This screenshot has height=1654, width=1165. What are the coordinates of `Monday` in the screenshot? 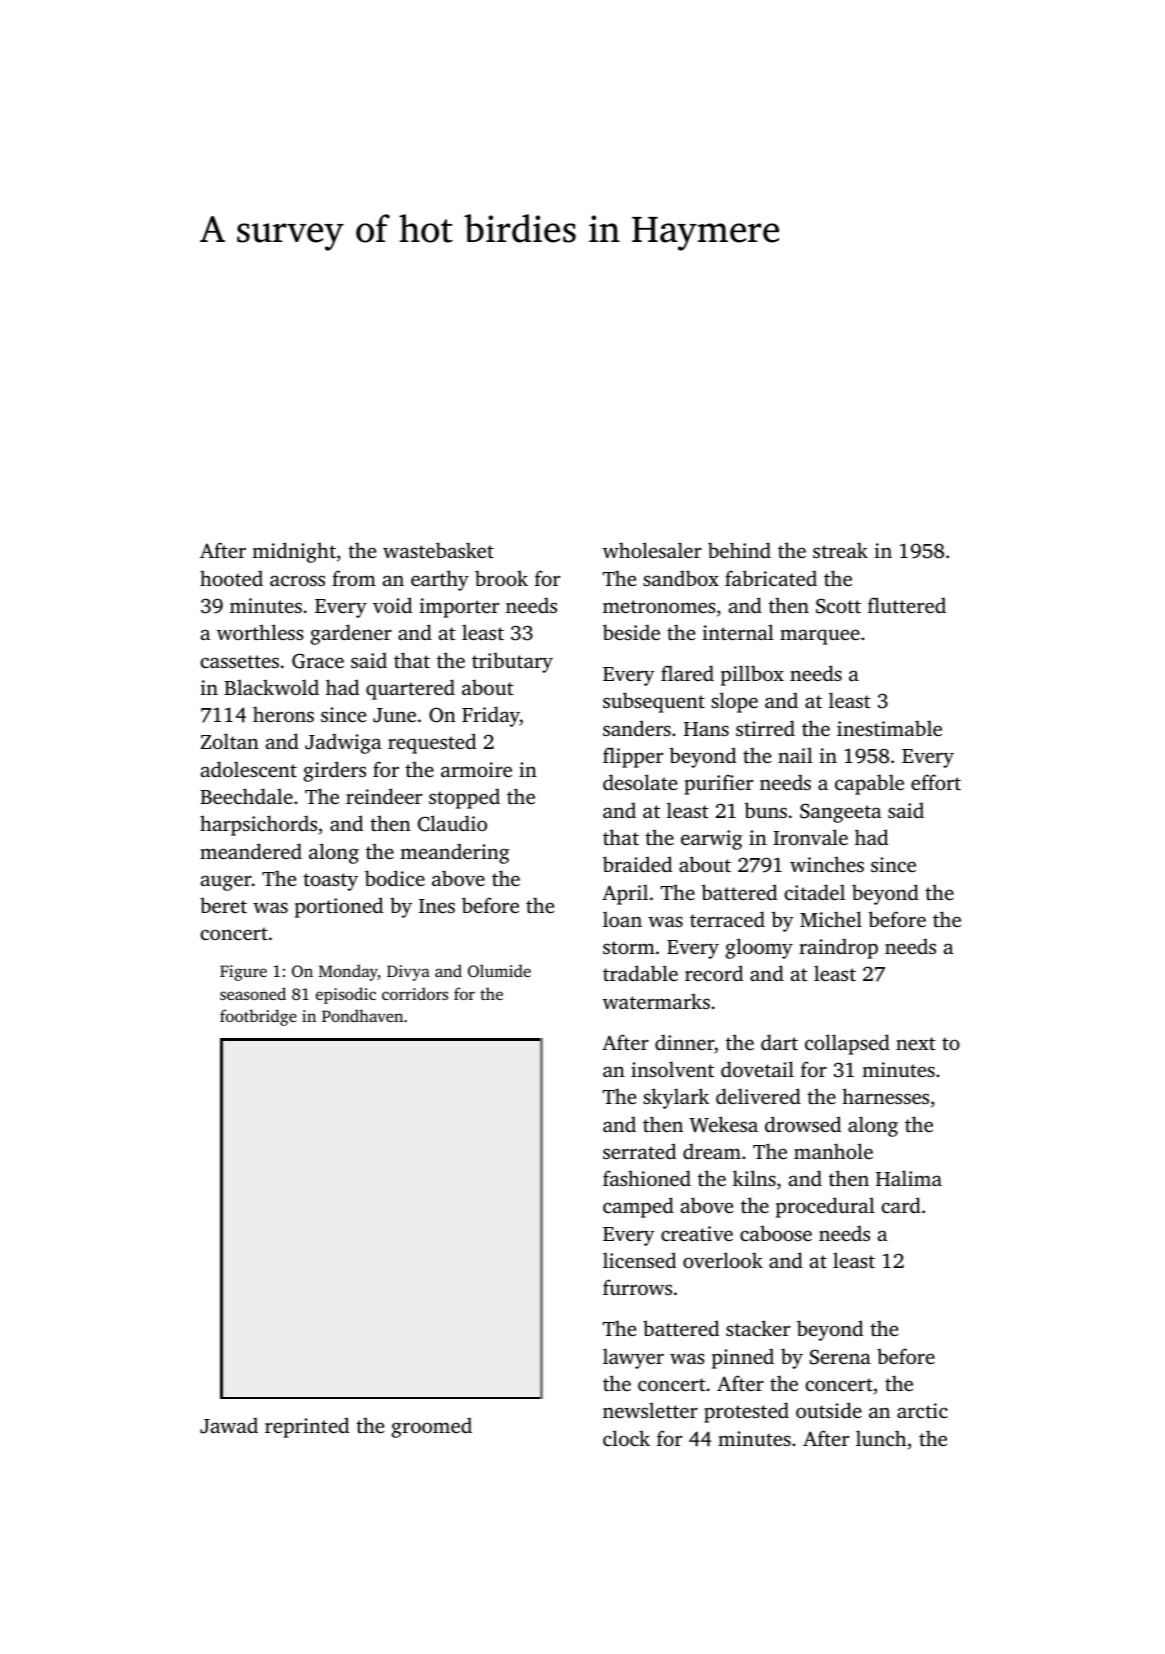 It's located at (348, 972).
